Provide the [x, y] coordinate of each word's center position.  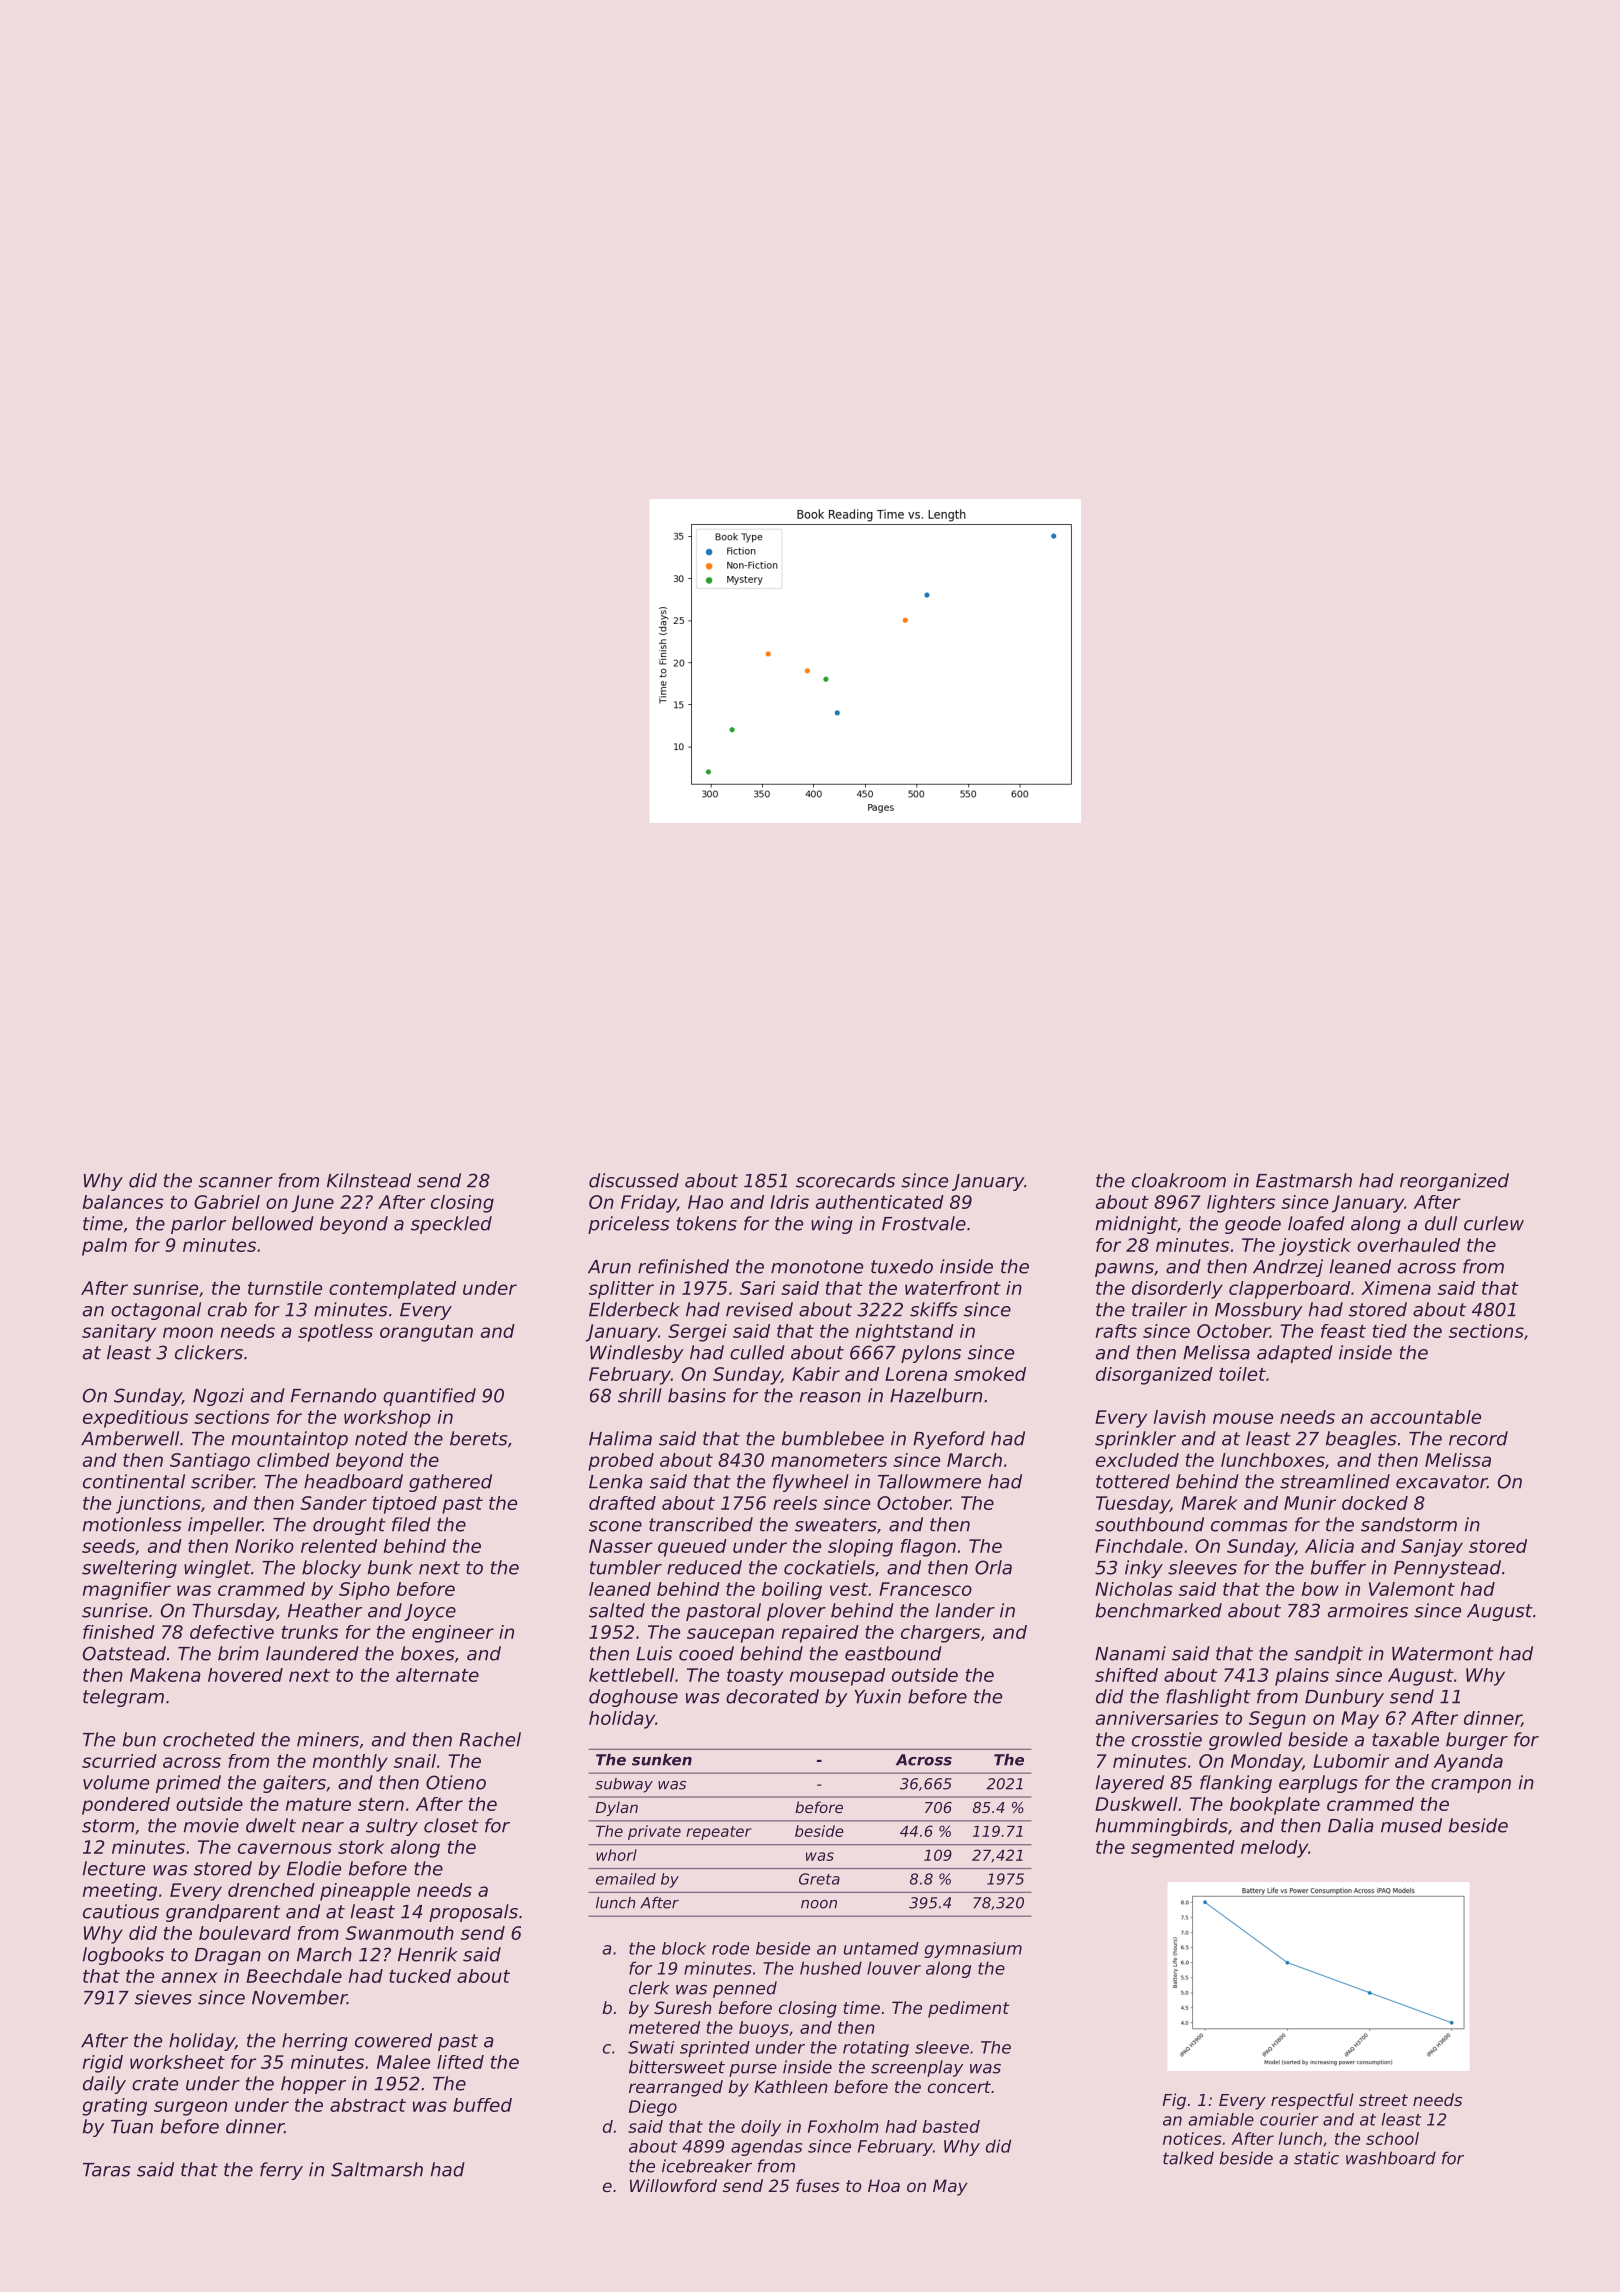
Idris [789, 1202]
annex [189, 1977]
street [1383, 2100]
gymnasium [973, 1950]
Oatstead [124, 1653]
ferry [281, 2171]
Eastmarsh [1304, 1180]
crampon [1471, 1786]
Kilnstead [369, 1180]
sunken [662, 1760]
